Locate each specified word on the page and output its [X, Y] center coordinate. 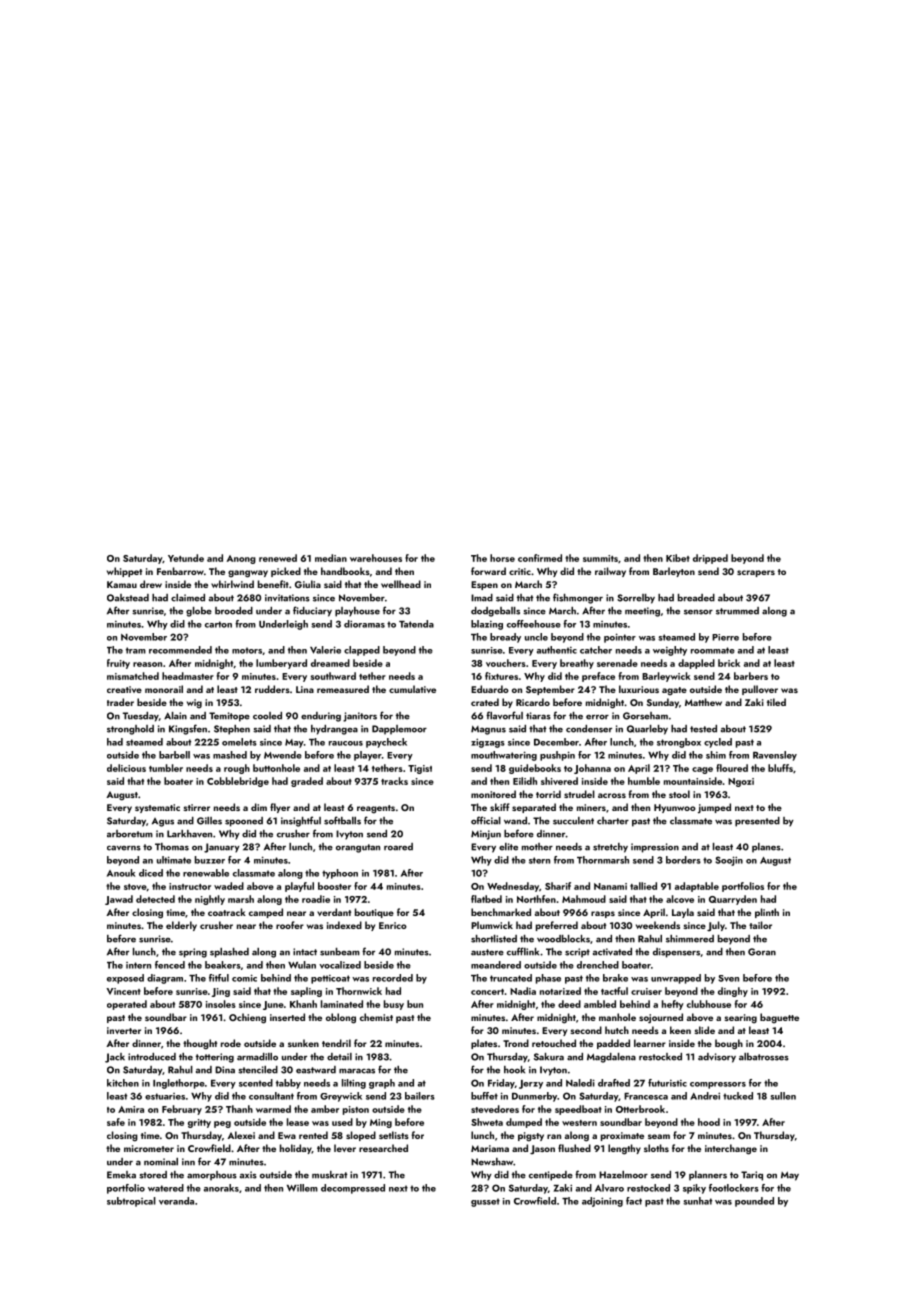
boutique [374, 913]
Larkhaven [189, 834]
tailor [760, 925]
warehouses [376, 558]
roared [398, 847]
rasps [603, 914]
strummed [737, 611]
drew [151, 584]
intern [138, 965]
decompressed [353, 1189]
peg [222, 1124]
